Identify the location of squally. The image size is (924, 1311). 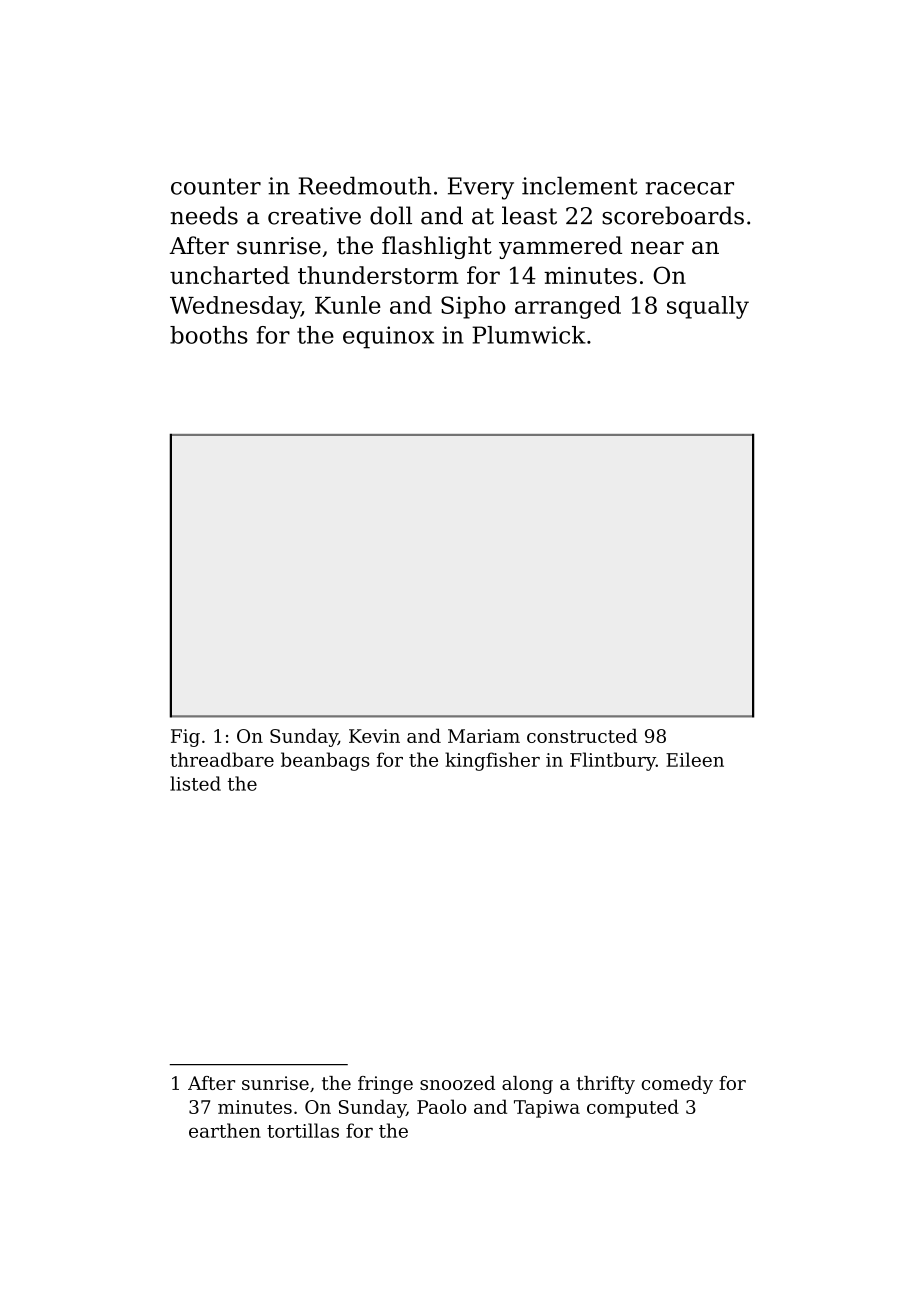
(708, 307).
